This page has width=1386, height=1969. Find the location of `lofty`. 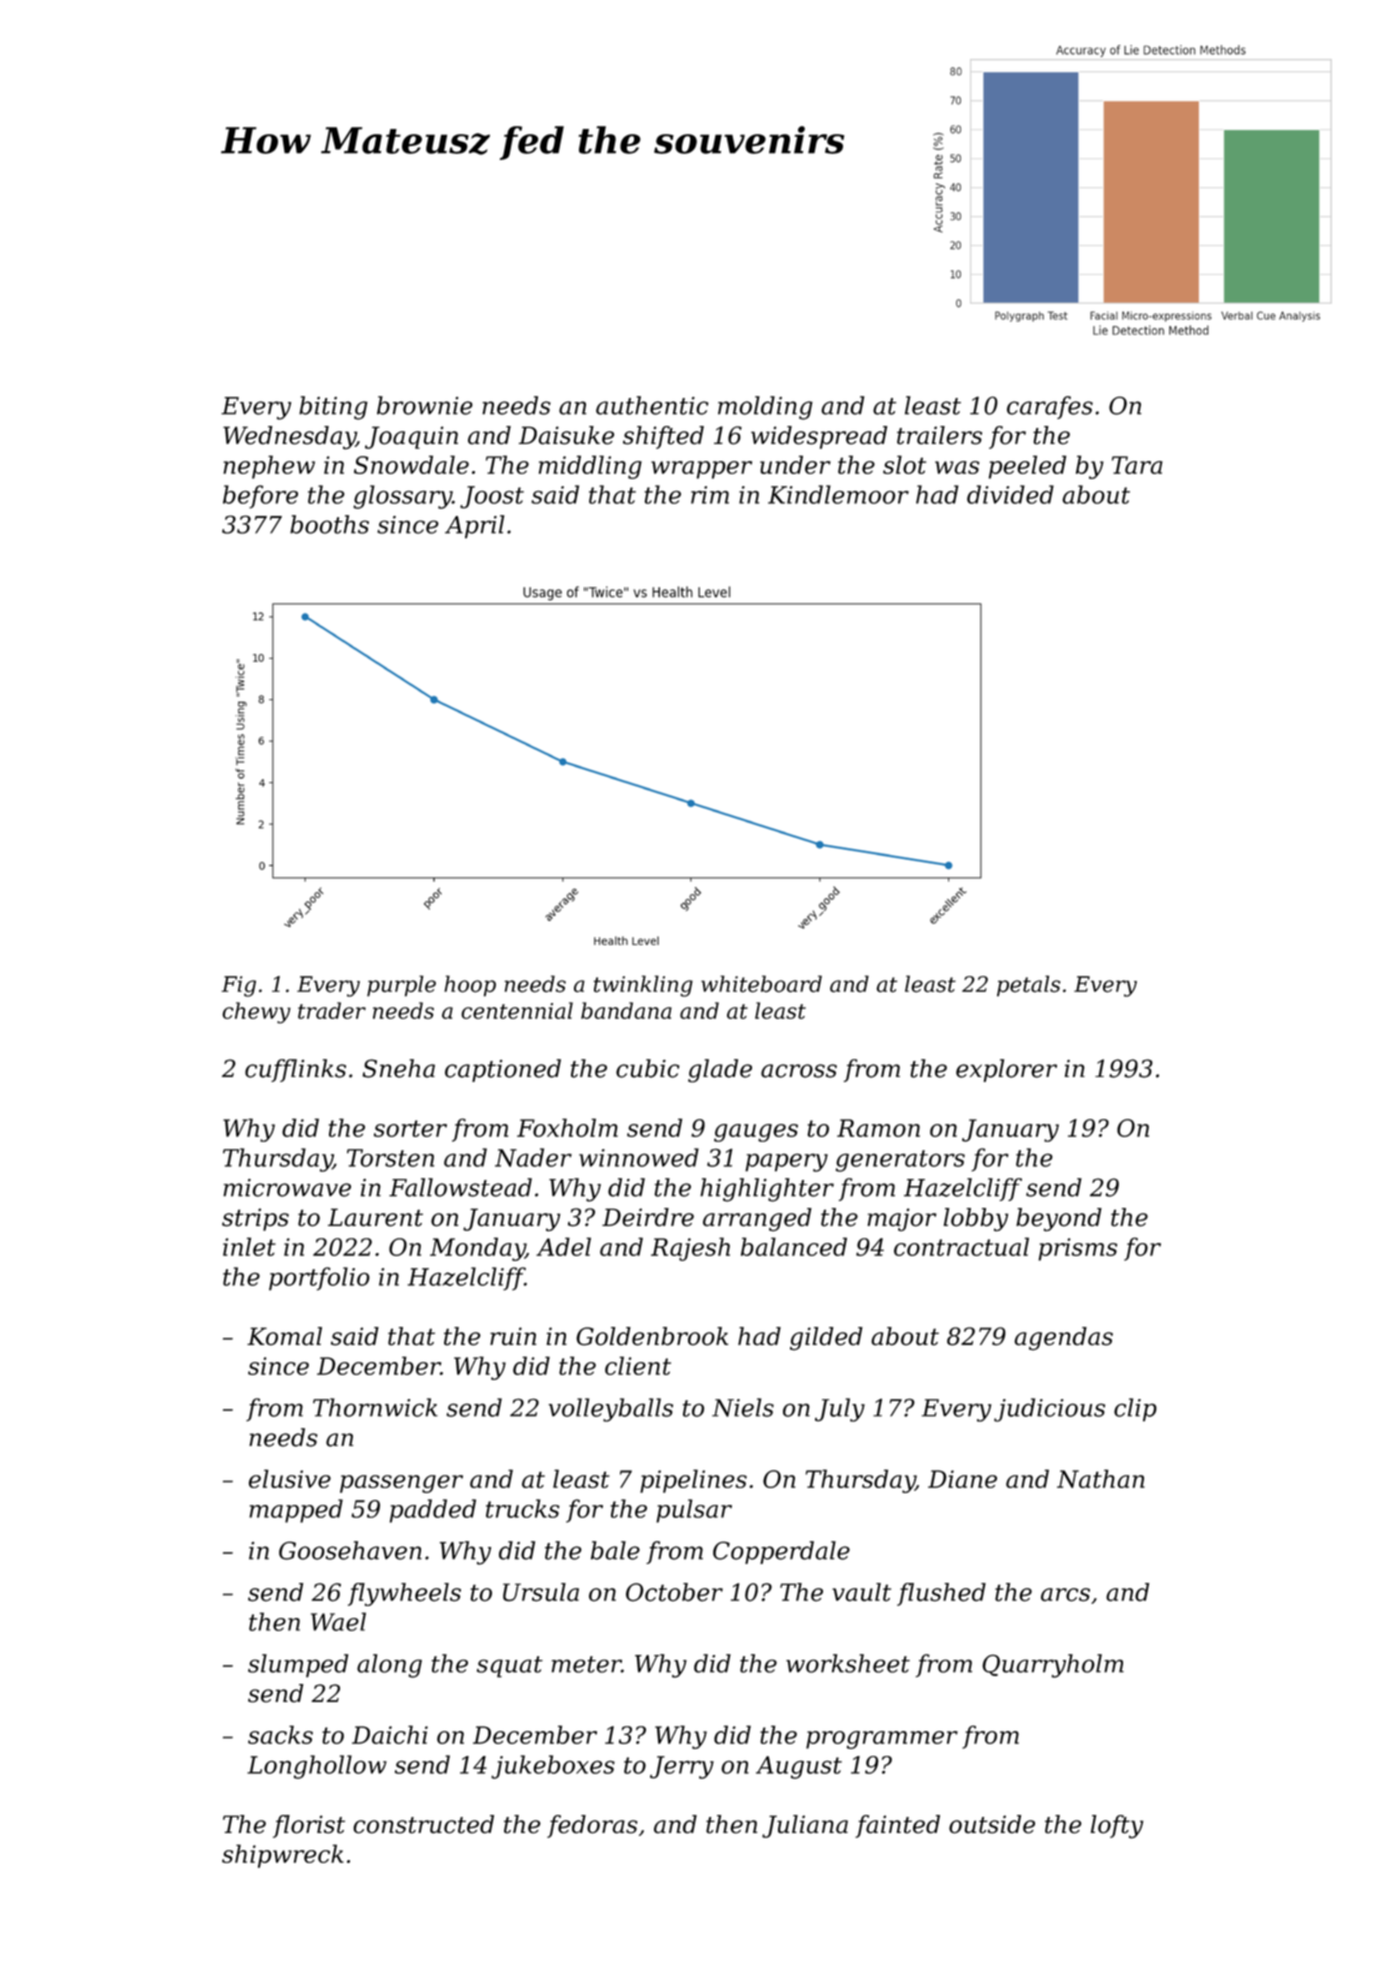

lofty is located at coordinates (1117, 1827).
